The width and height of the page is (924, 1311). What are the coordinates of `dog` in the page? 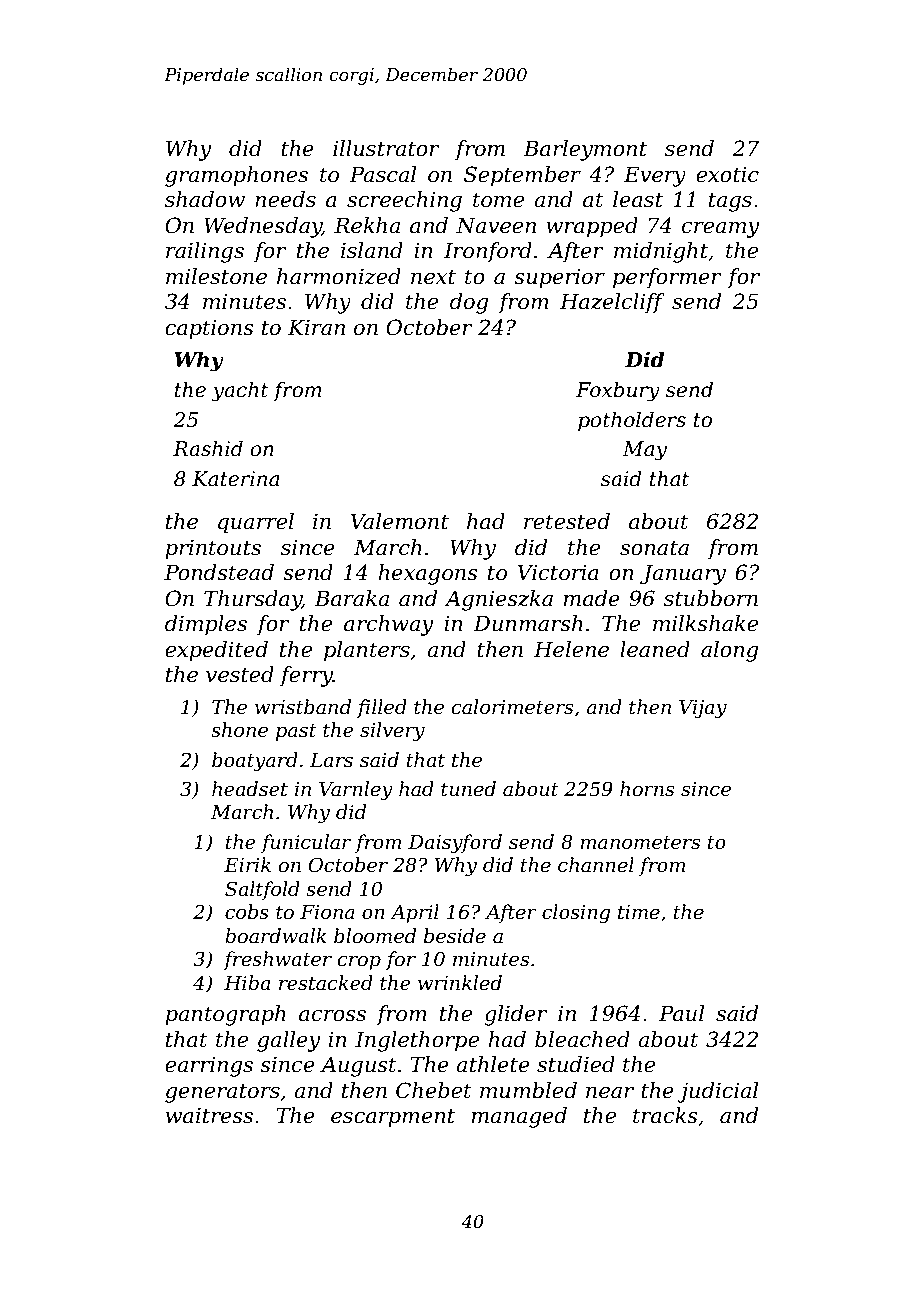 It's located at (469, 303).
